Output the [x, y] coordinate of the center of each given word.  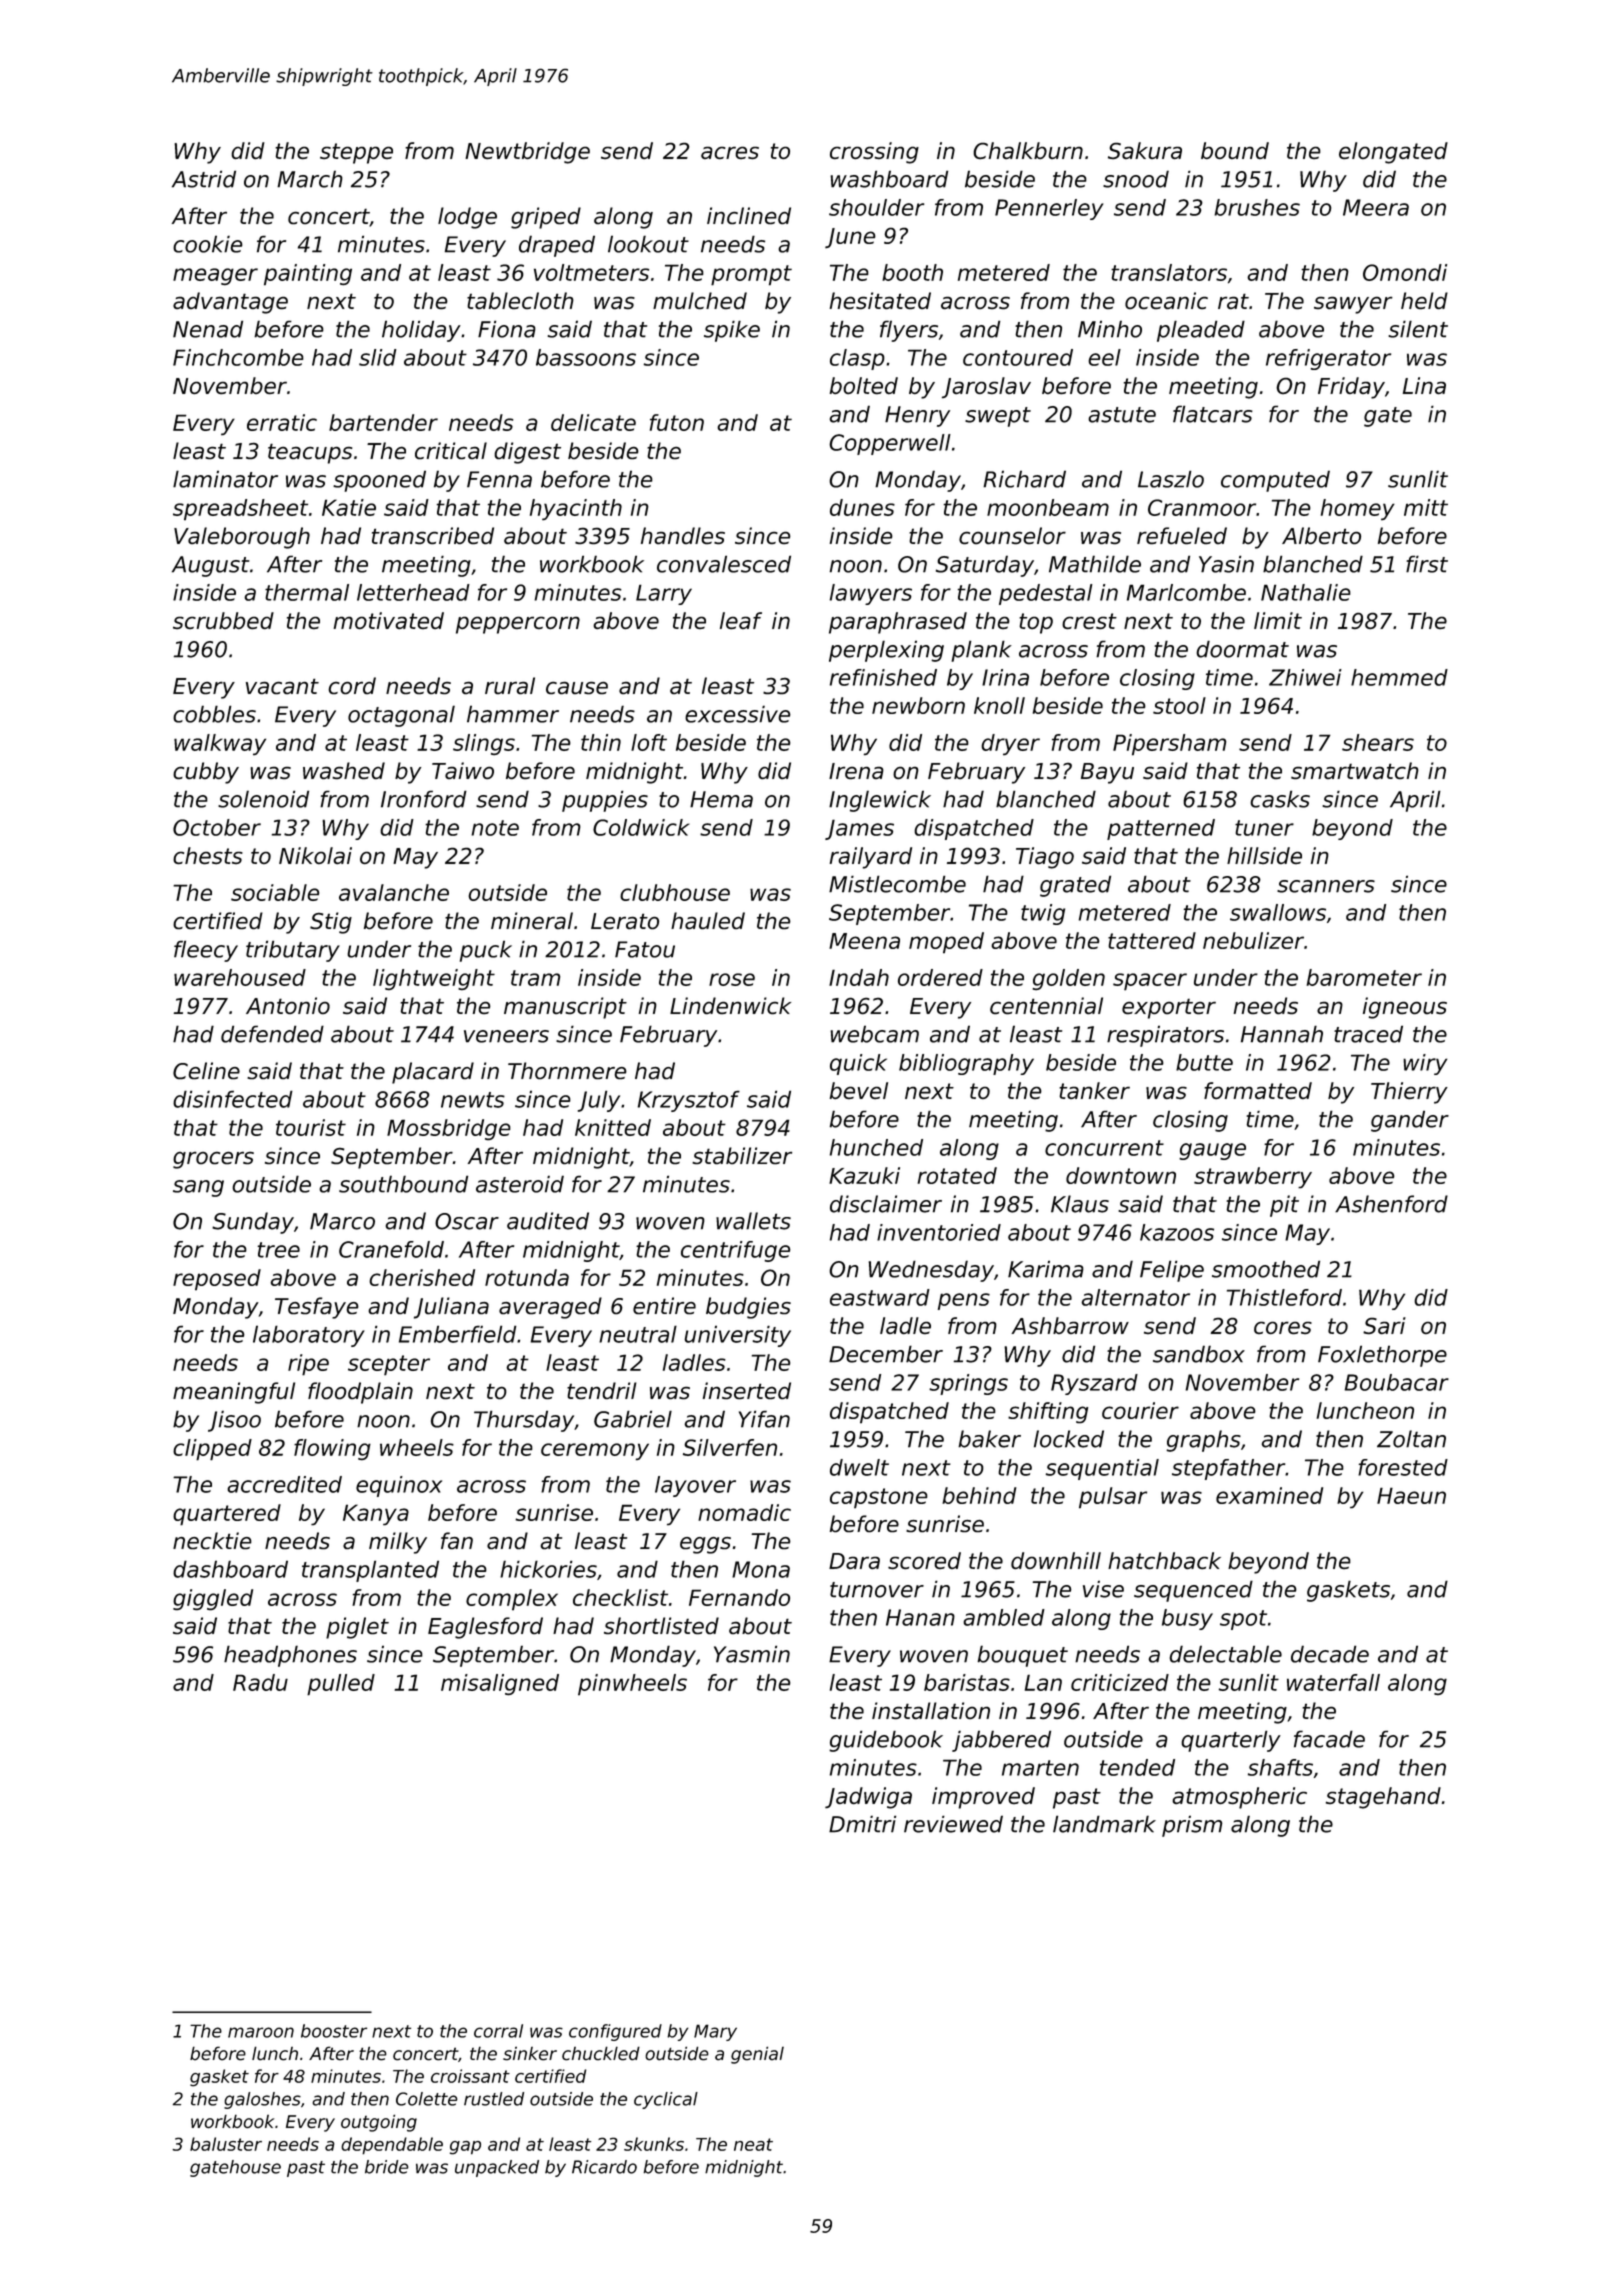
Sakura [1145, 150]
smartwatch [1355, 770]
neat [753, 2144]
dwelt [859, 1467]
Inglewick [880, 801]
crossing [874, 153]
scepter [389, 1365]
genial [757, 2055]
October [217, 827]
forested [1403, 1467]
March [309, 179]
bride [387, 2167]
